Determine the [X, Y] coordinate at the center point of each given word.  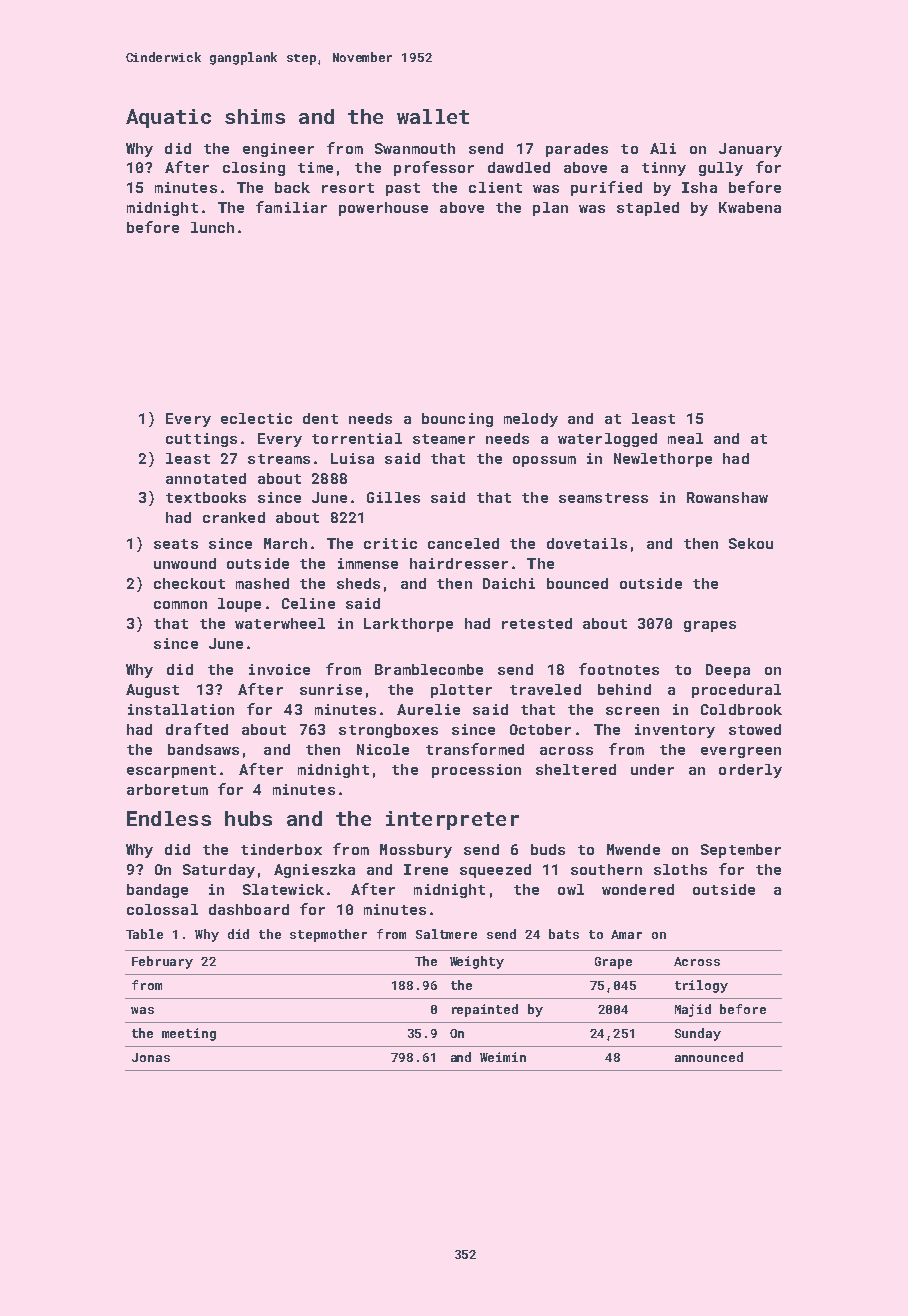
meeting [189, 1034]
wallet [433, 116]
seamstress [603, 498]
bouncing [457, 420]
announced [709, 1057]
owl [571, 889]
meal [685, 438]
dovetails [587, 543]
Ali [663, 148]
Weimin [503, 1057]
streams [279, 459]
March [285, 543]
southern [606, 869]
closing [254, 169]
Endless [169, 818]
